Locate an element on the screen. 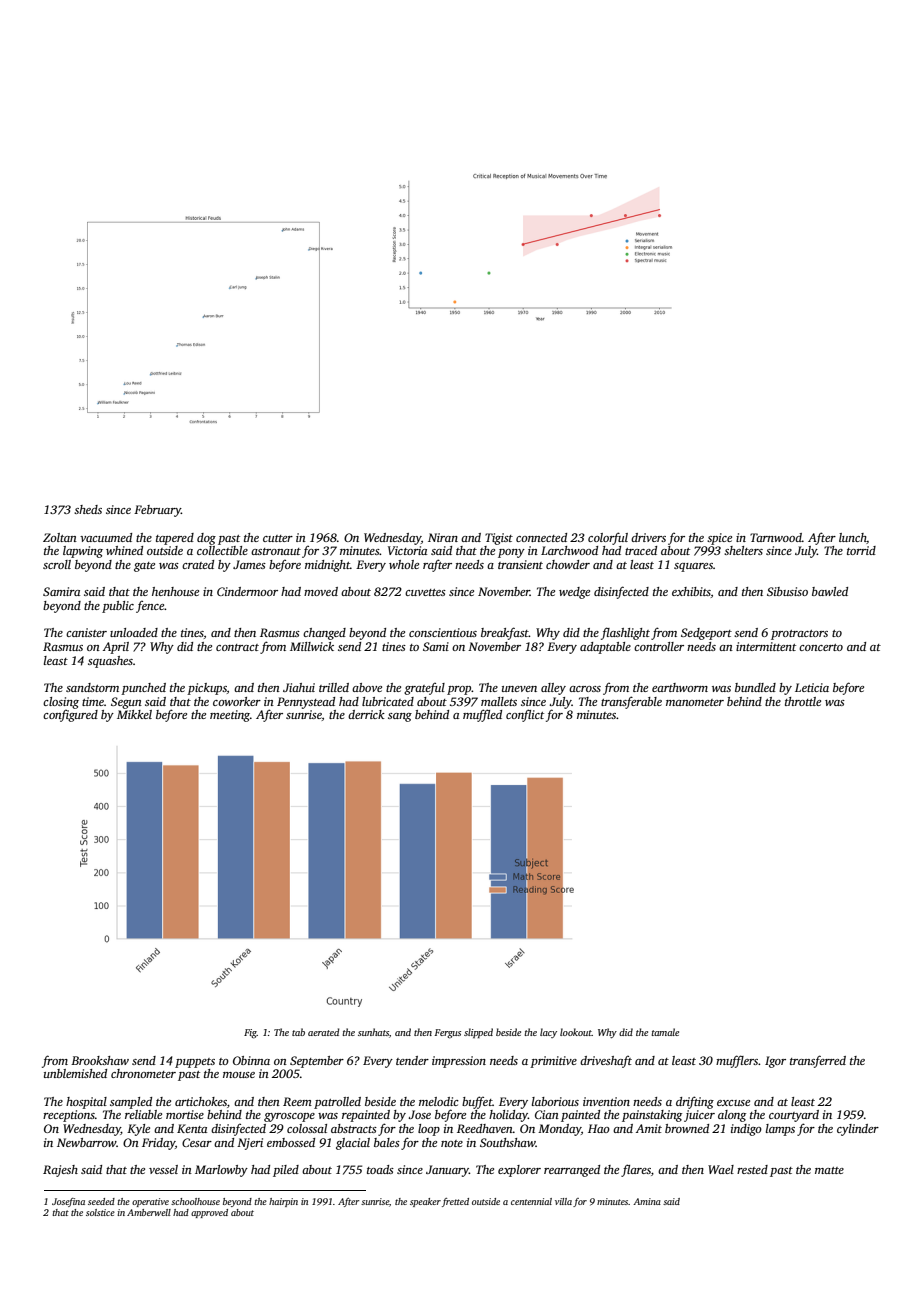  holiday is located at coordinates (508, 1116).
